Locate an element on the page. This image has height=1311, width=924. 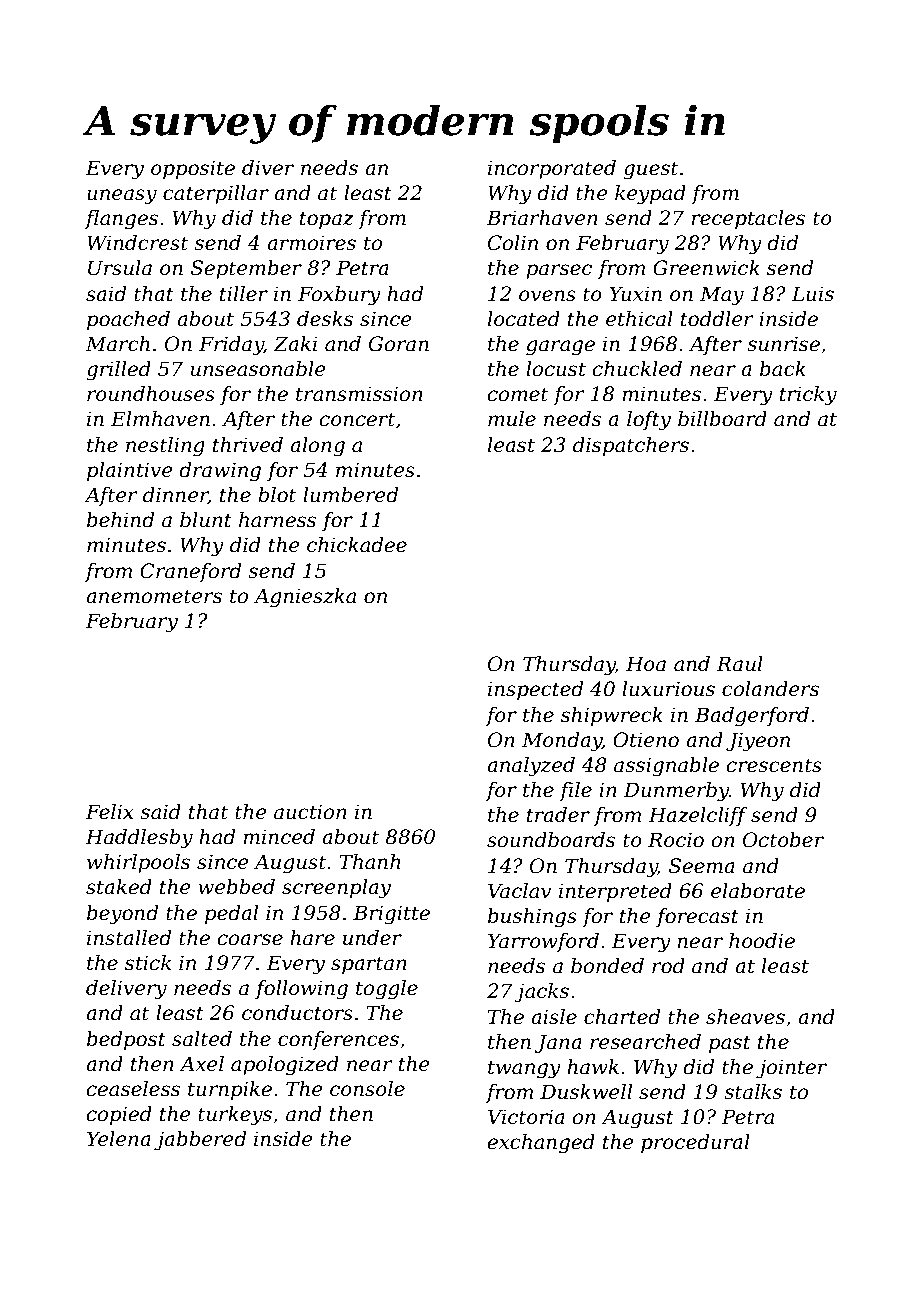
mule is located at coordinates (512, 419).
